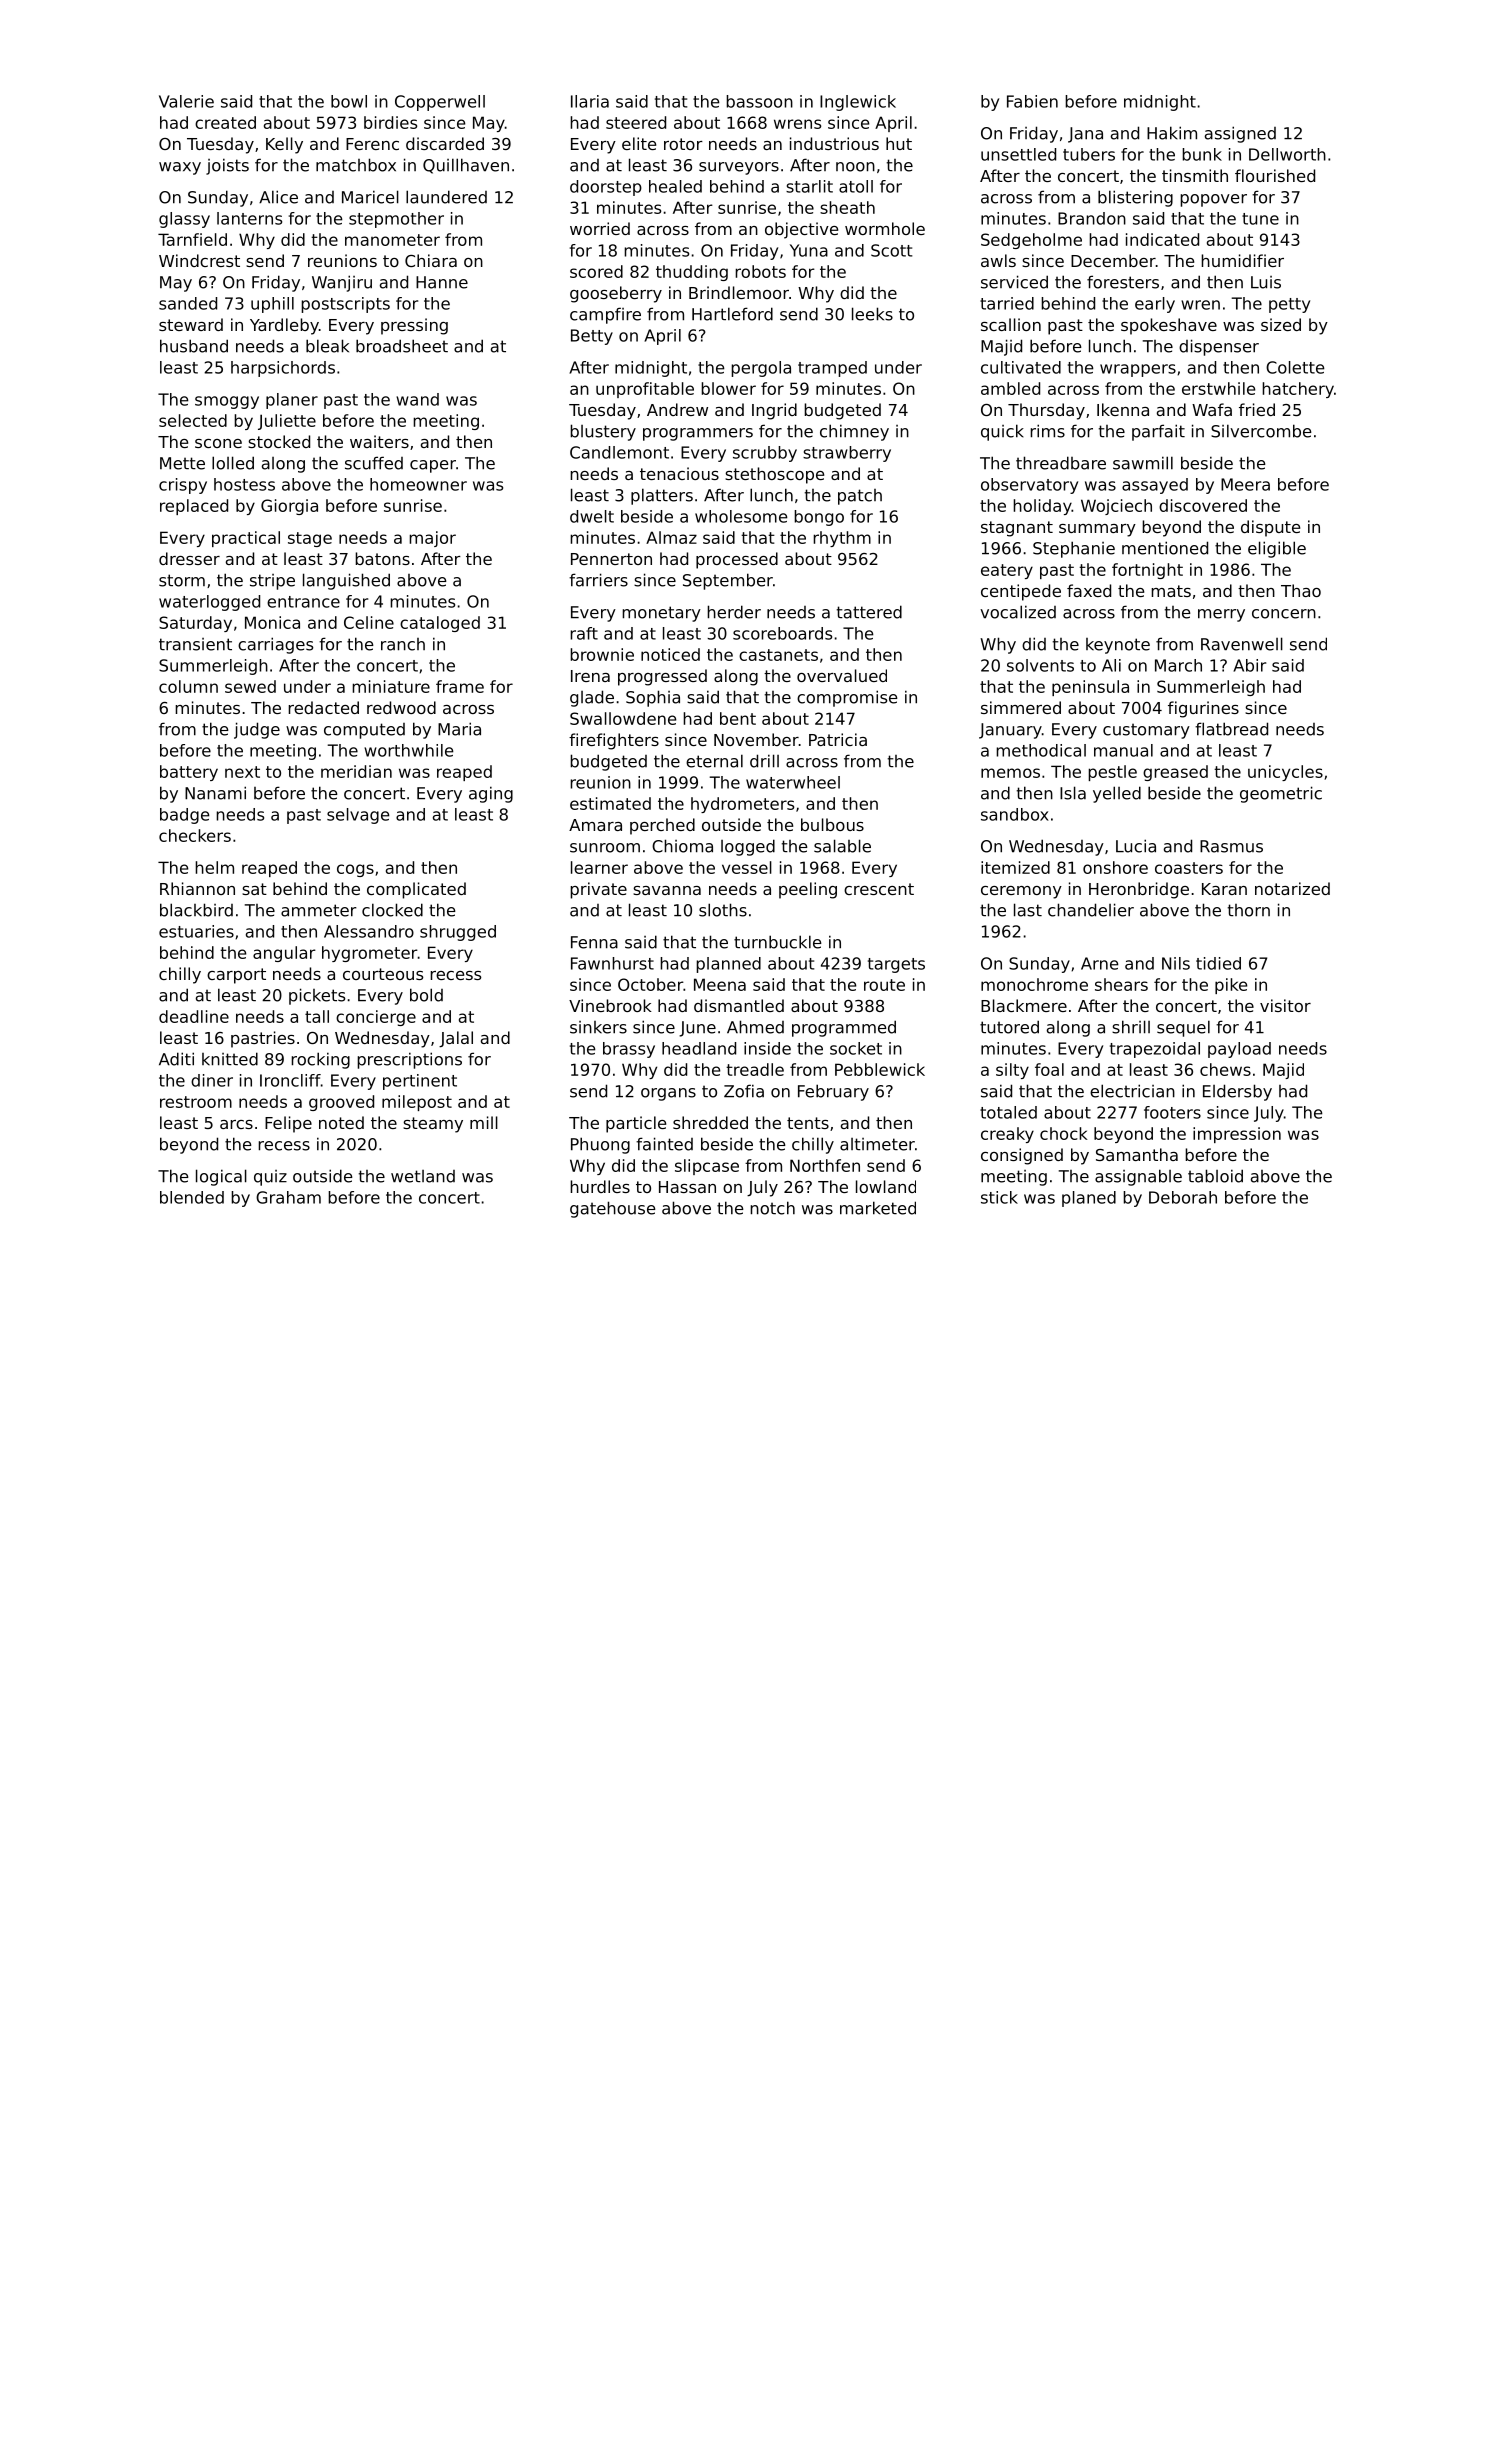 This document has width=1496, height=2464. I want to click on Colette, so click(1295, 367).
